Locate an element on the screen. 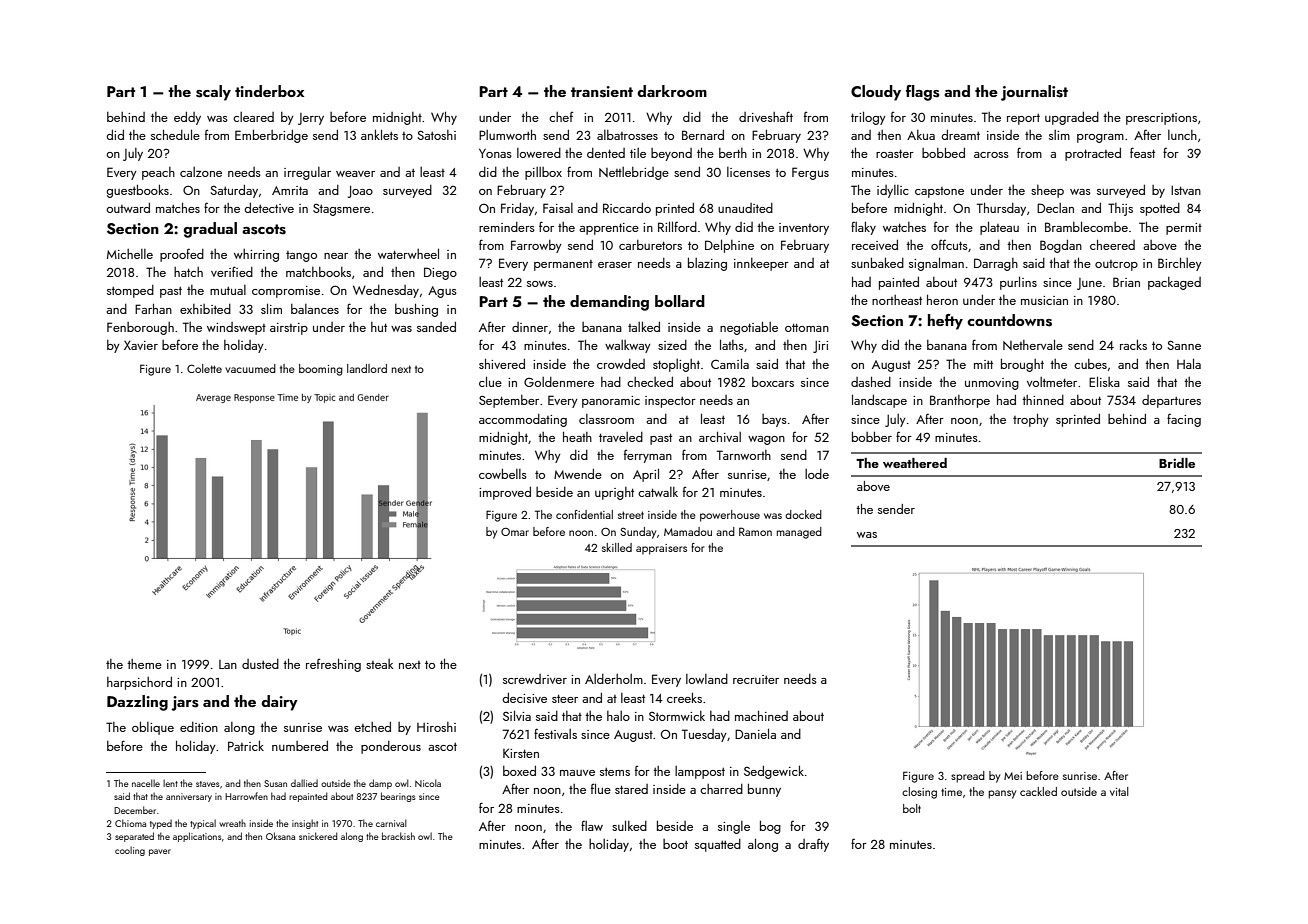  lode is located at coordinates (817, 474).
